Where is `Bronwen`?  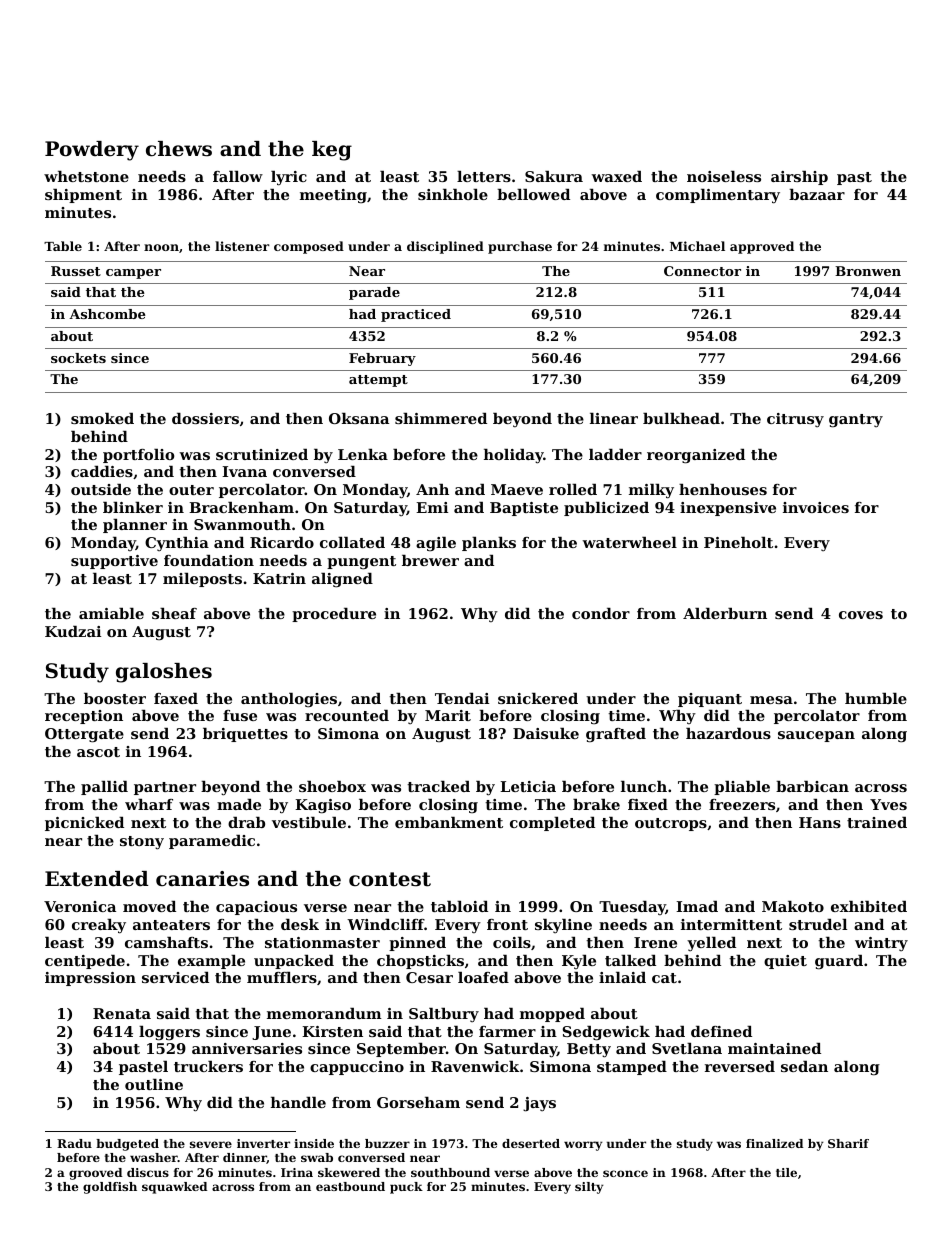 Bronwen is located at coordinates (868, 271).
